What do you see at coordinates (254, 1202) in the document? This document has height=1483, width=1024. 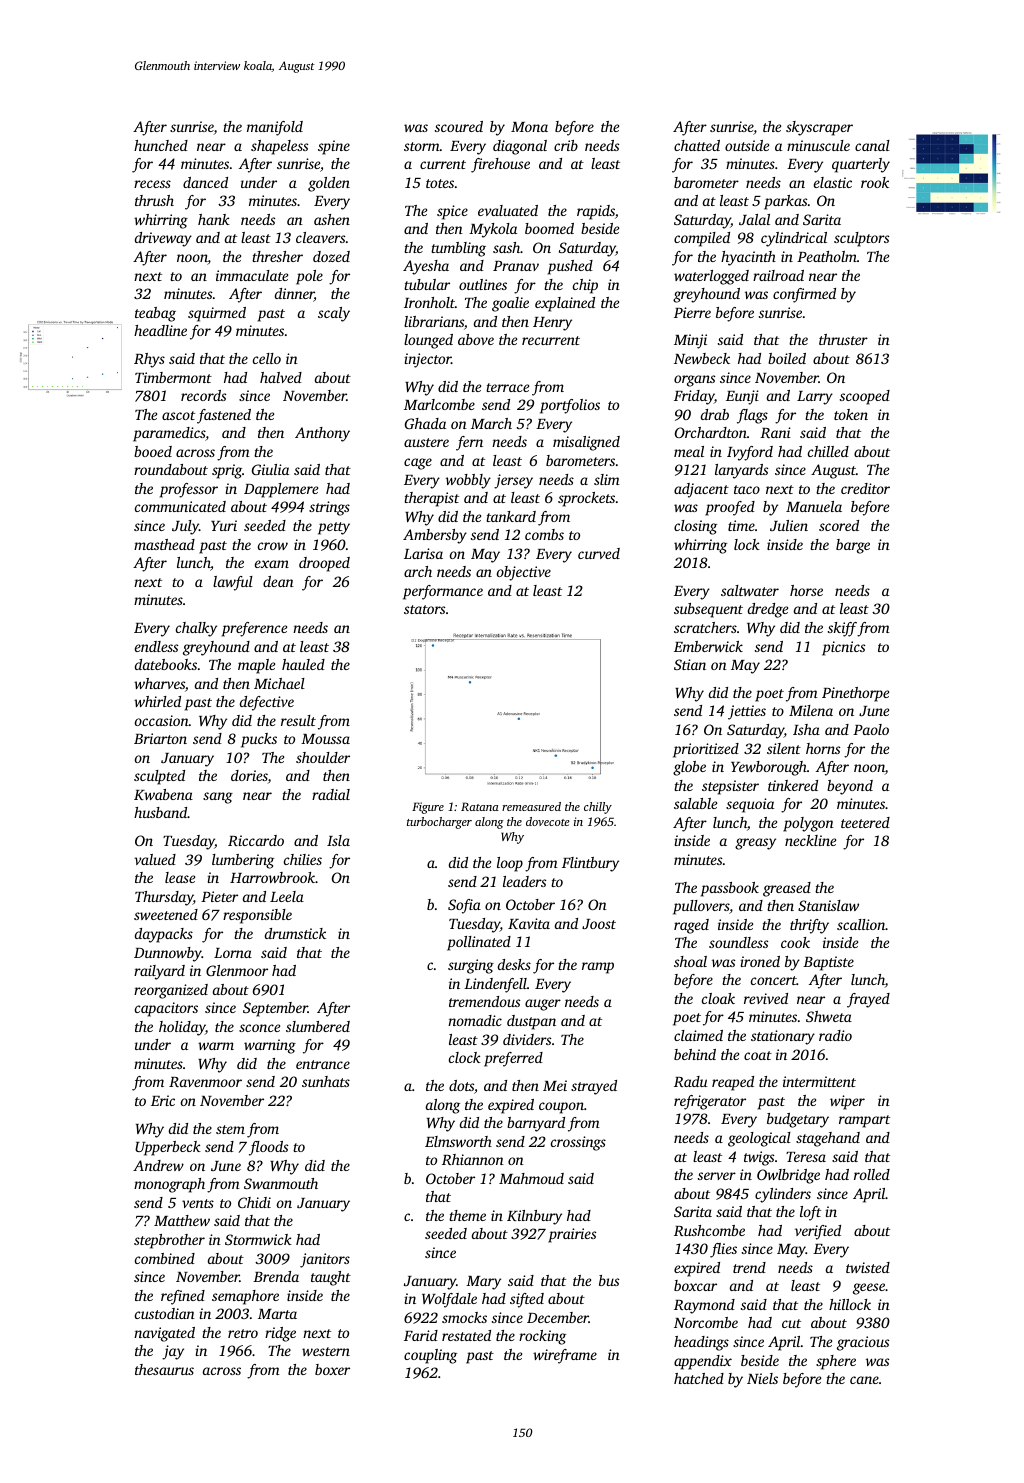 I see `Chidi` at bounding box center [254, 1202].
